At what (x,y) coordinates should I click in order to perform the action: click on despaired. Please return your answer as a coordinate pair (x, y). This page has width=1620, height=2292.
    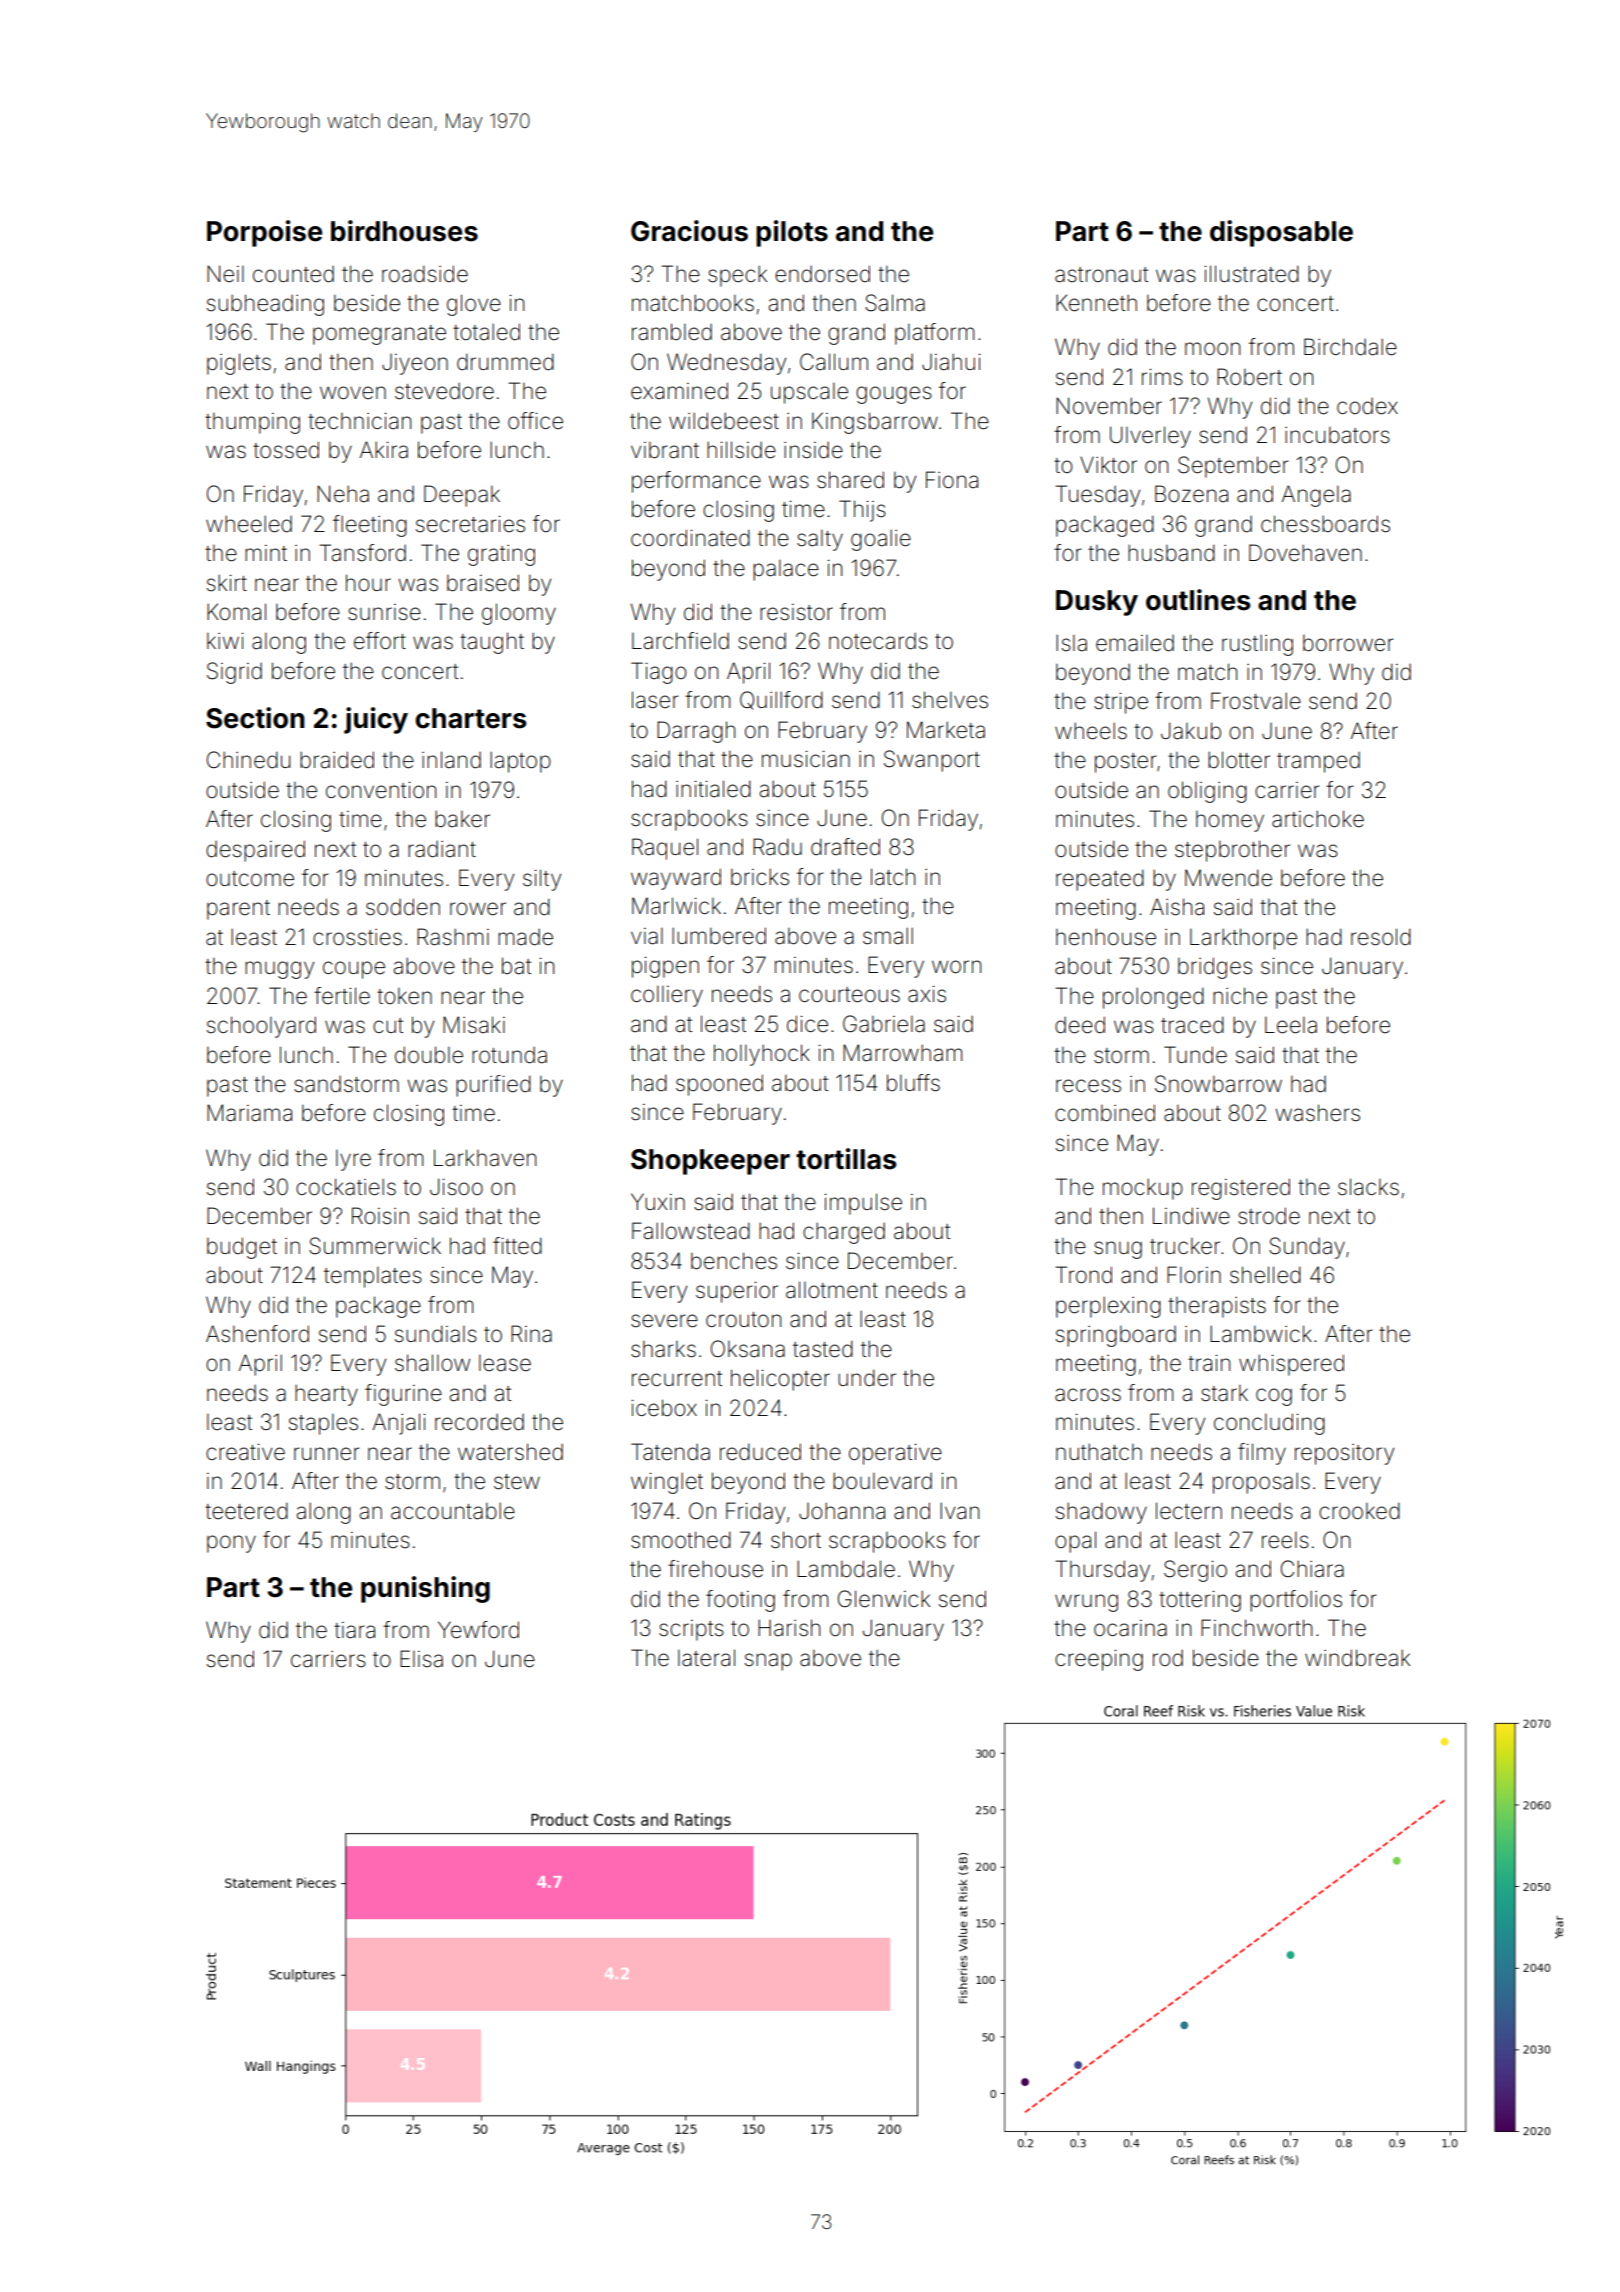
    Looking at the image, I should click on (255, 851).
